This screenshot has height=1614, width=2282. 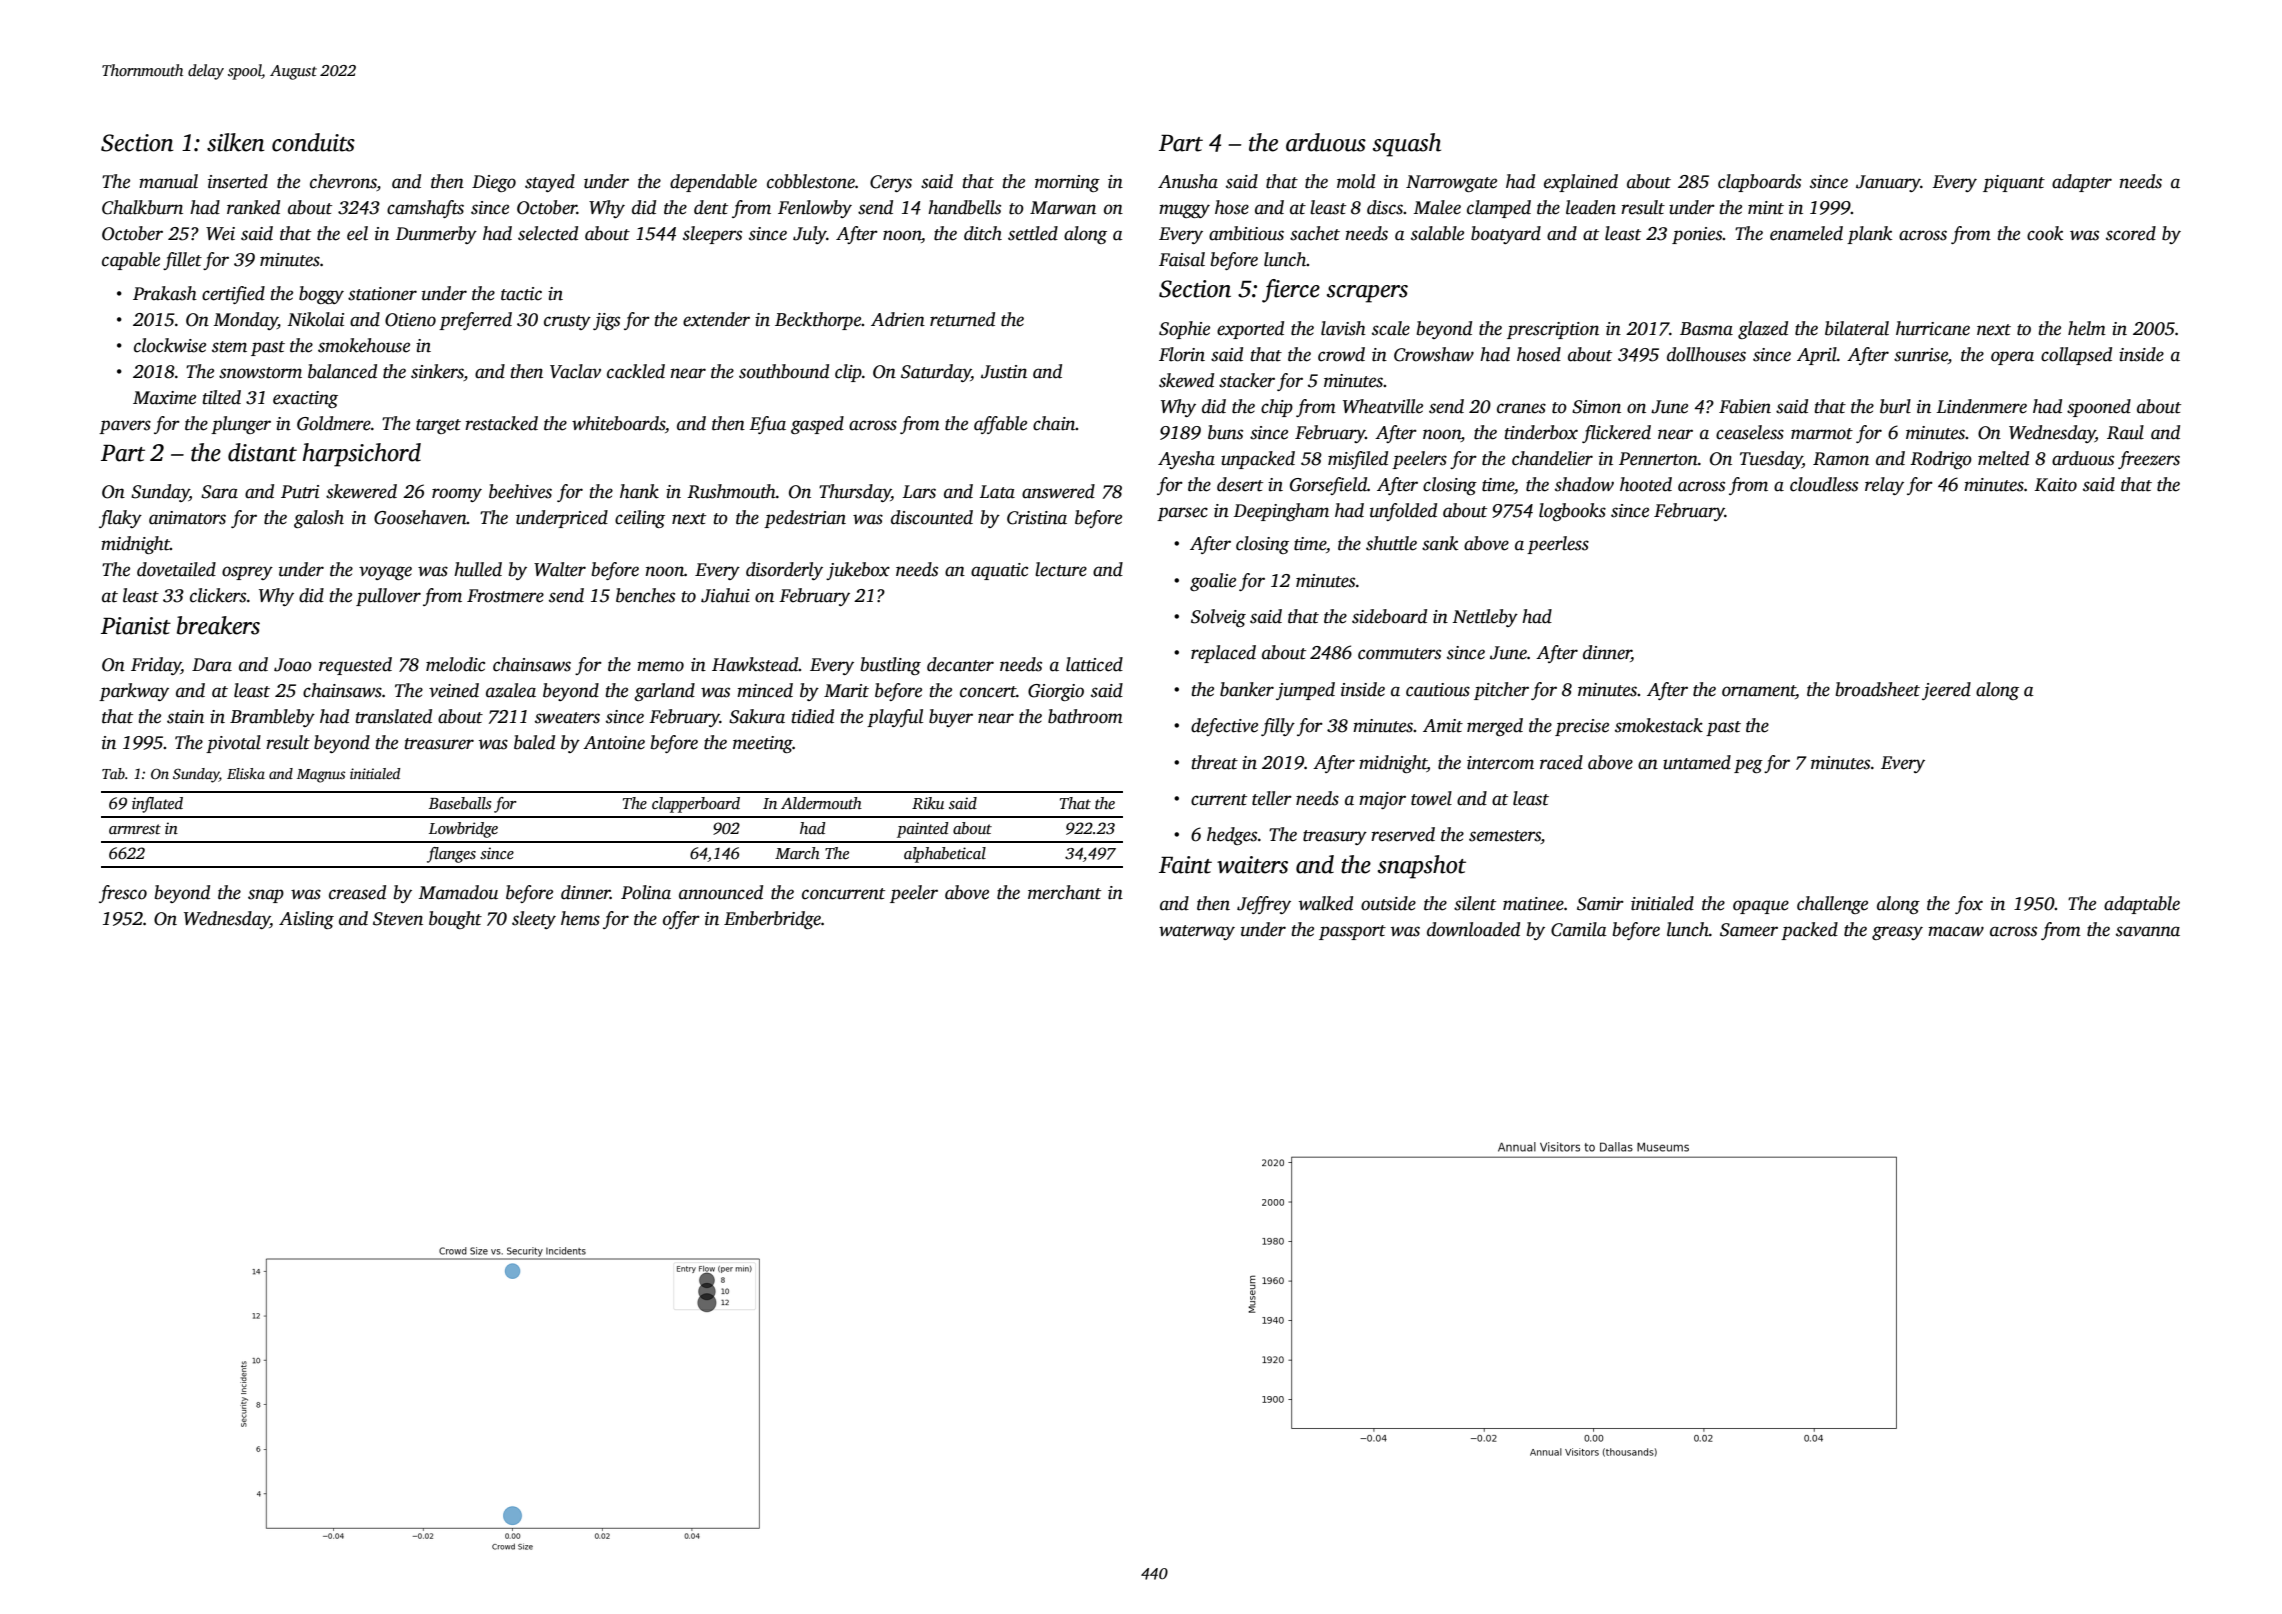 What do you see at coordinates (2055, 485) in the screenshot?
I see `Kaito` at bounding box center [2055, 485].
